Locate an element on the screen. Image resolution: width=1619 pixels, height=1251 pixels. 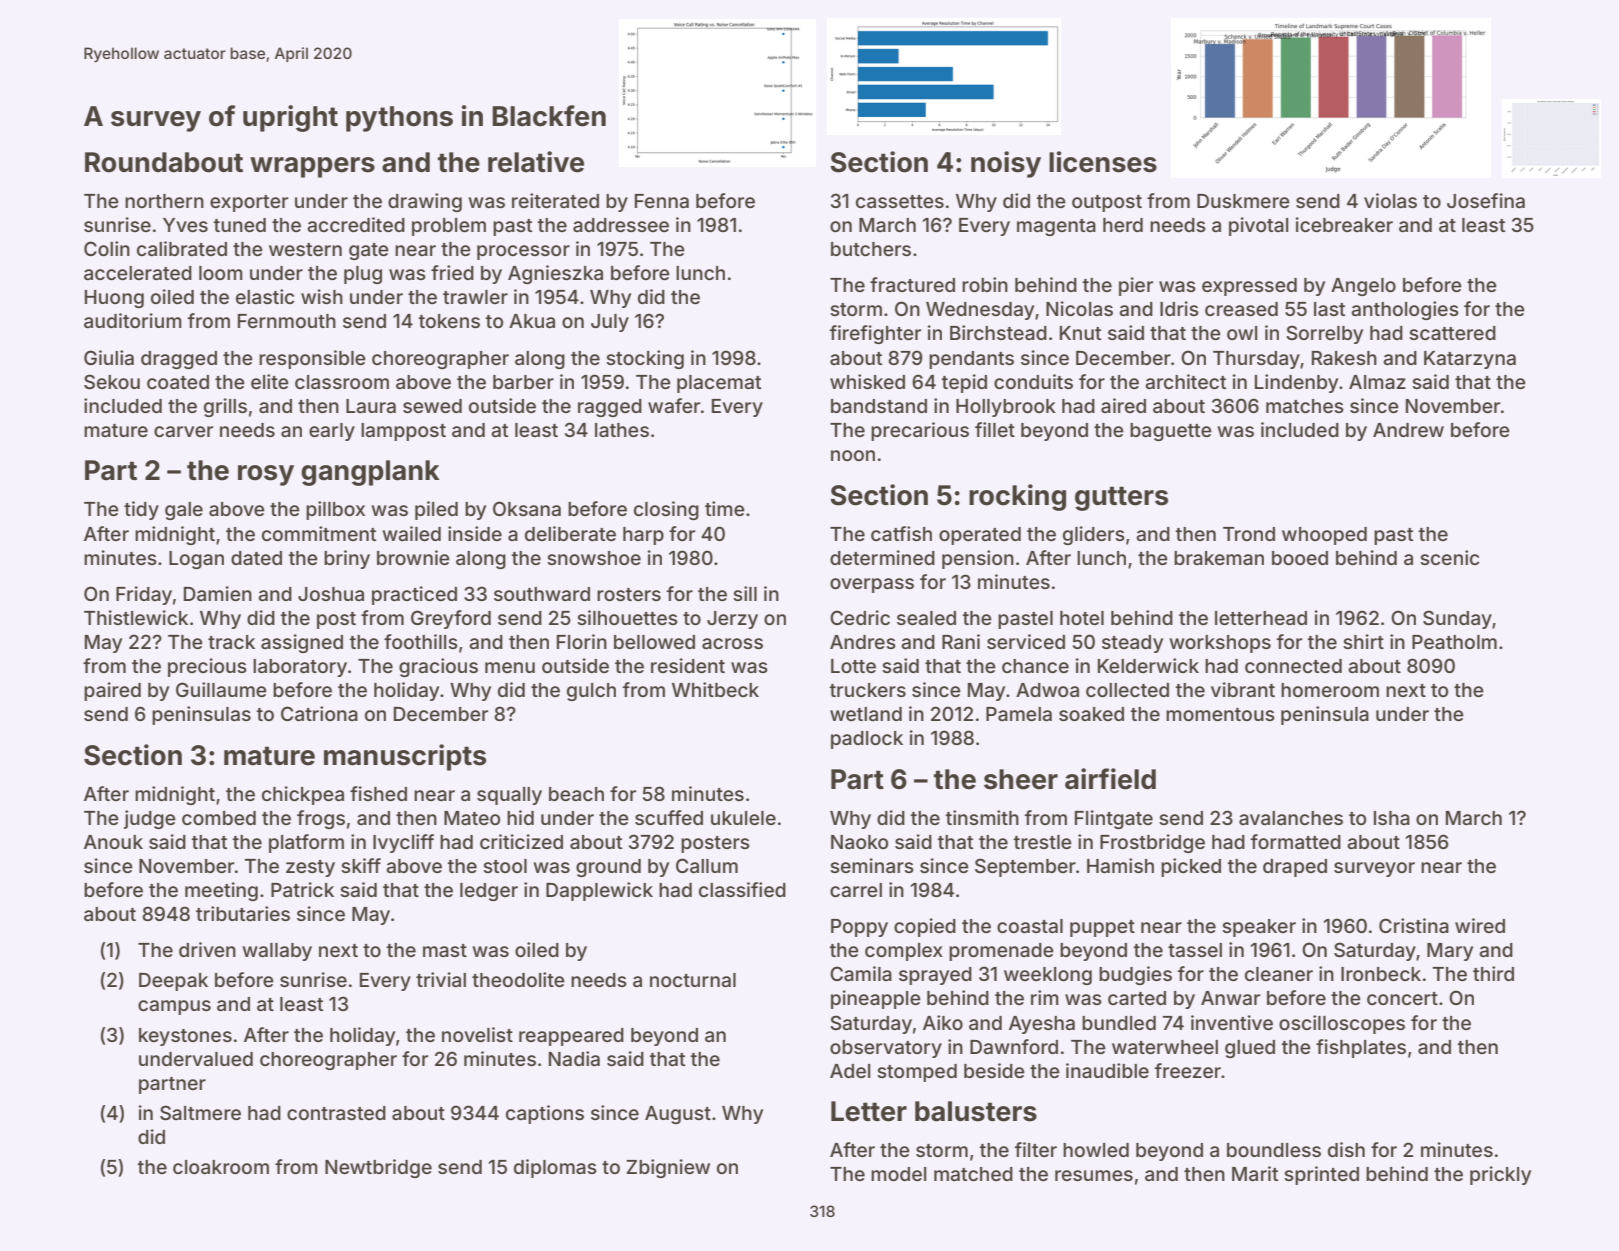
ukulele is located at coordinates (743, 818).
